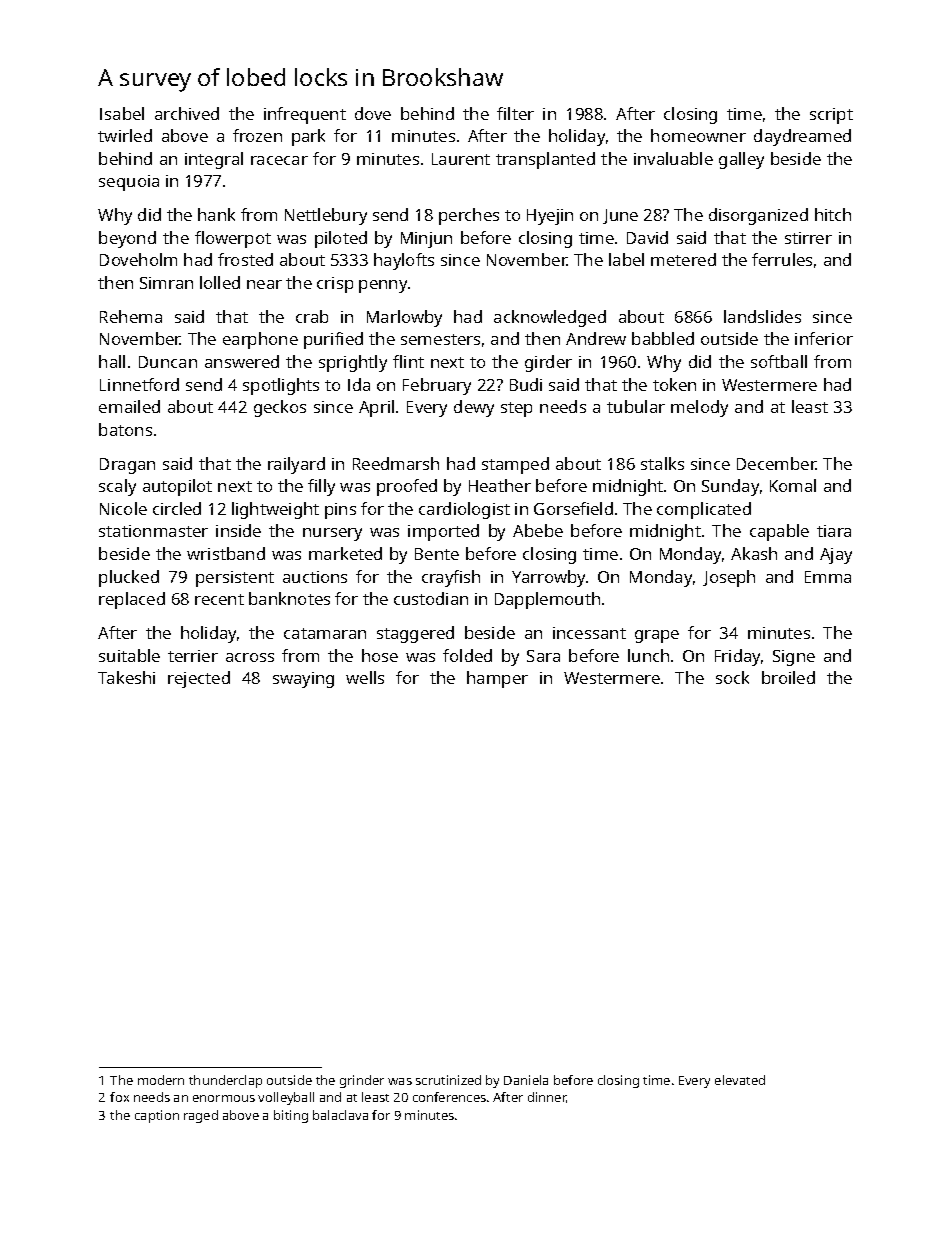  I want to click on Laurent, so click(461, 159).
